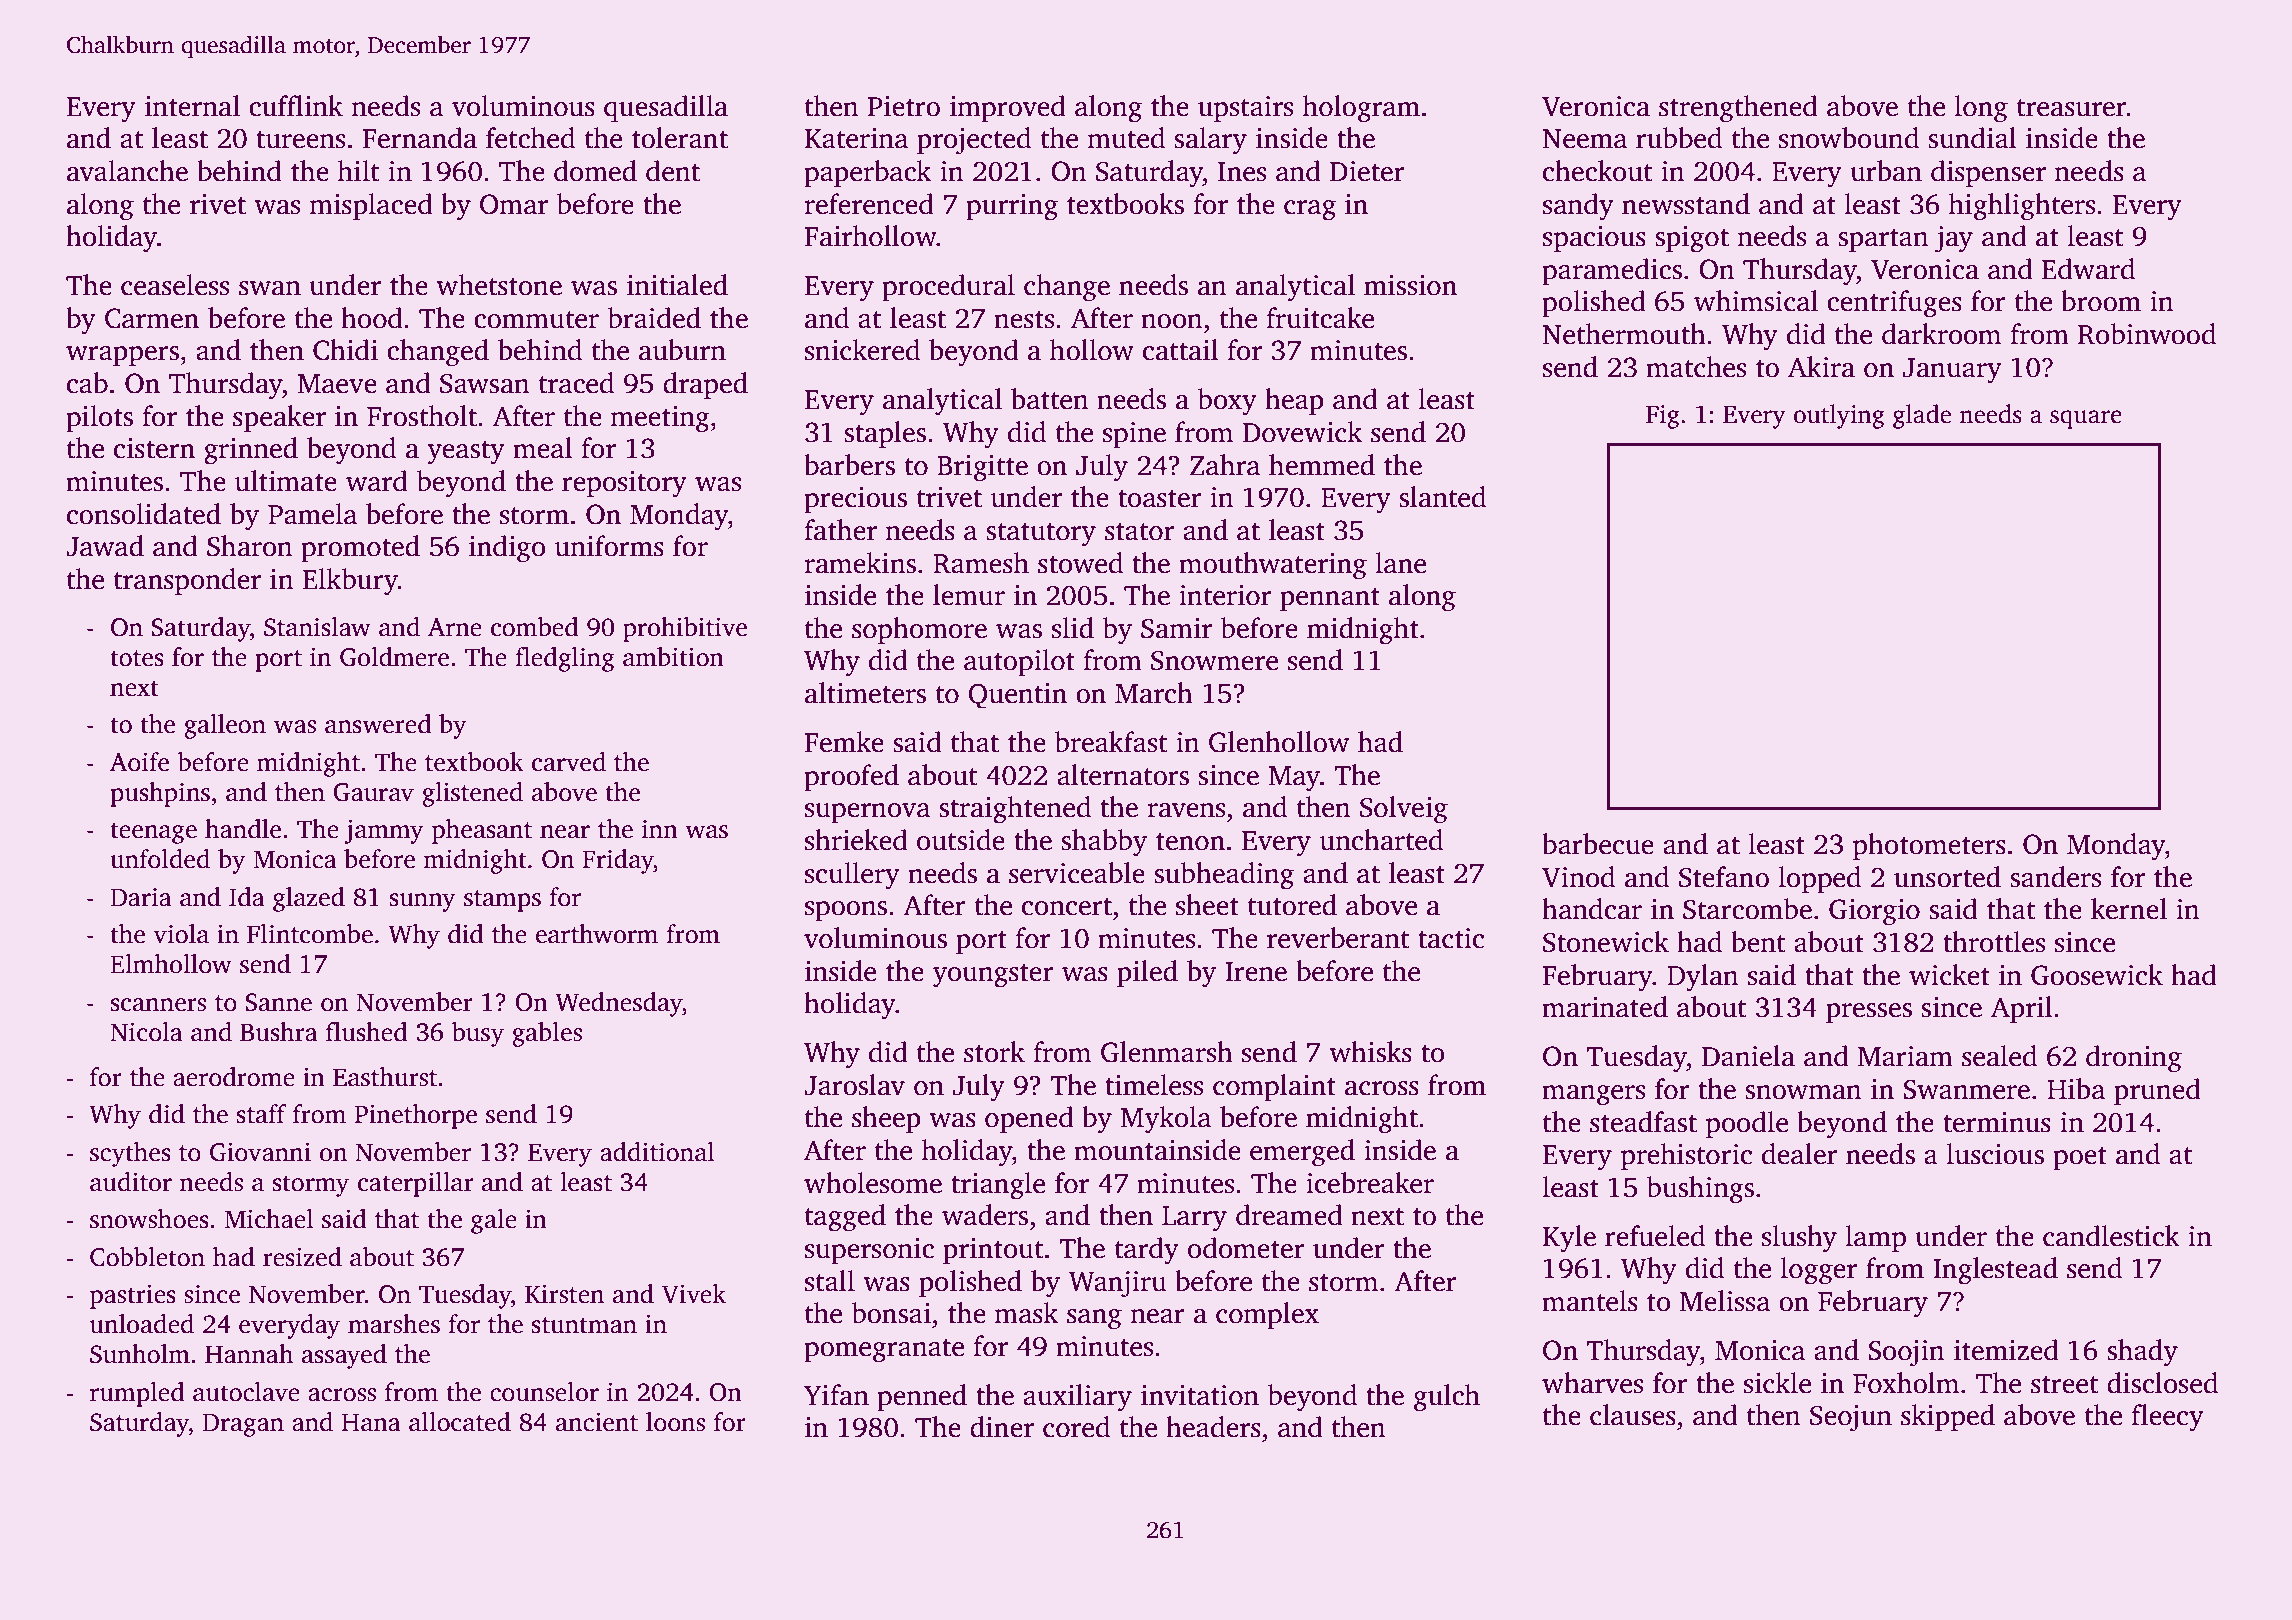  Describe the element at coordinates (1922, 416) in the image. I see `glade` at that location.
